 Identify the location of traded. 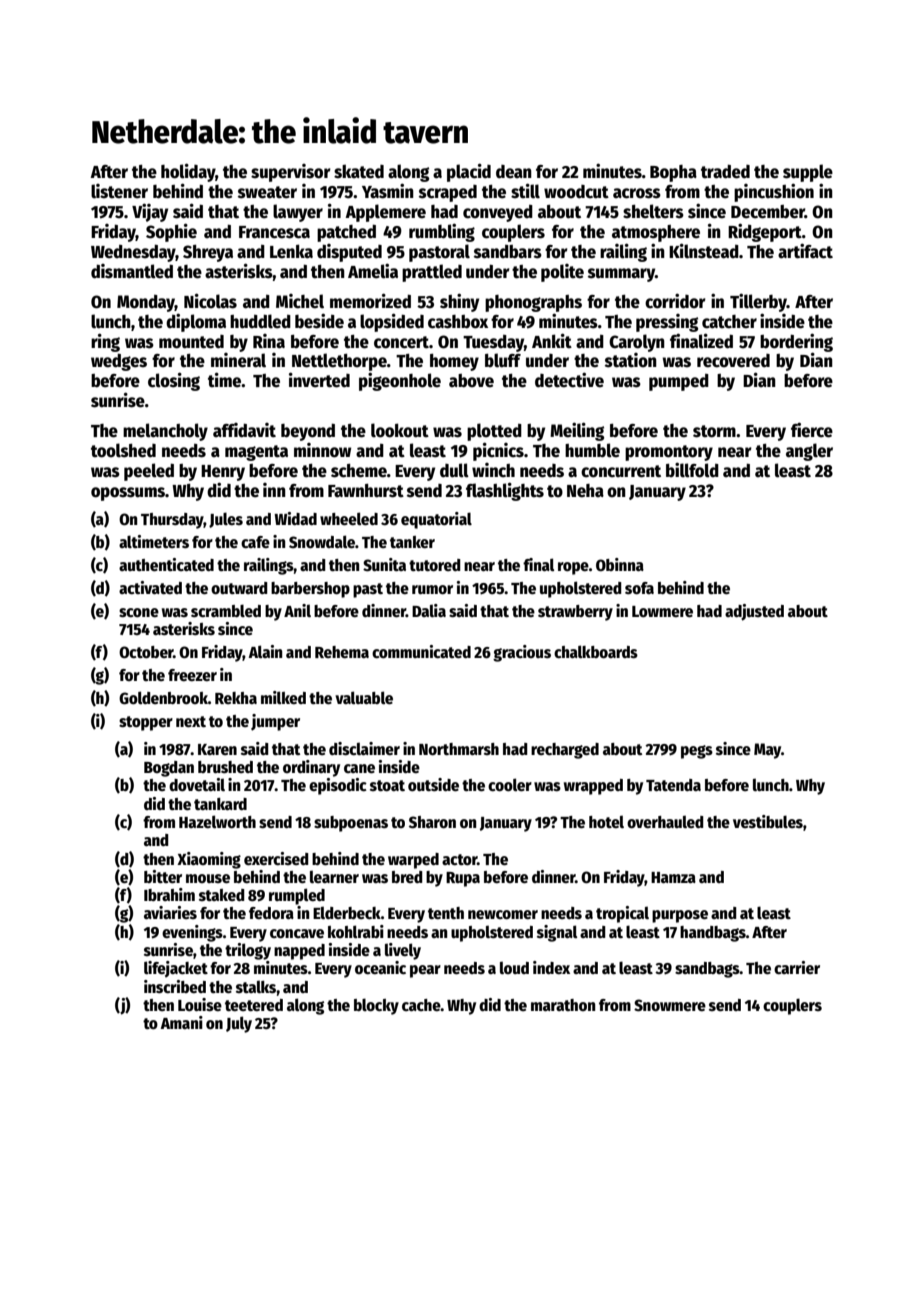
(725, 172).
